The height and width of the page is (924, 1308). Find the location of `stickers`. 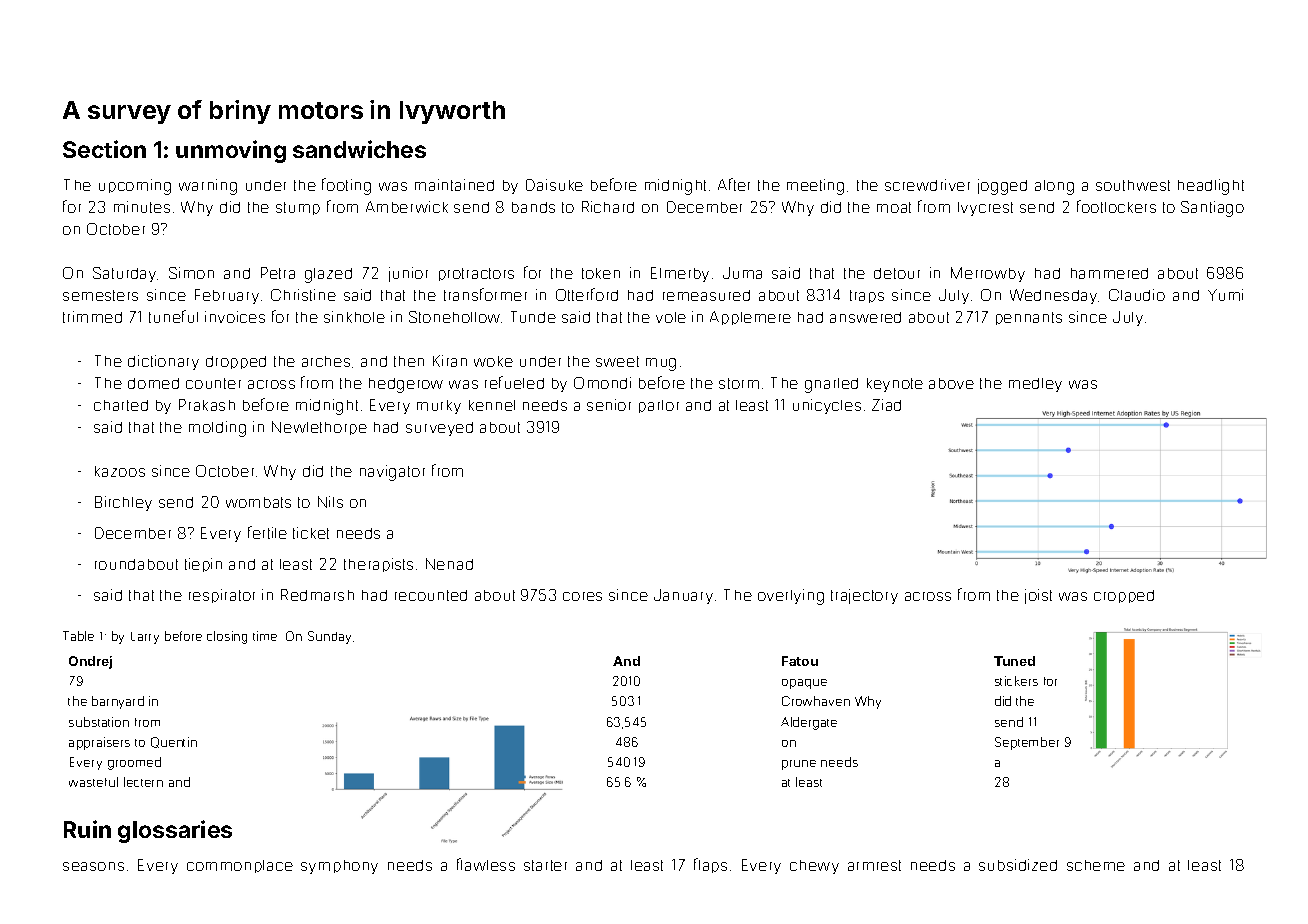

stickers is located at coordinates (1016, 681).
